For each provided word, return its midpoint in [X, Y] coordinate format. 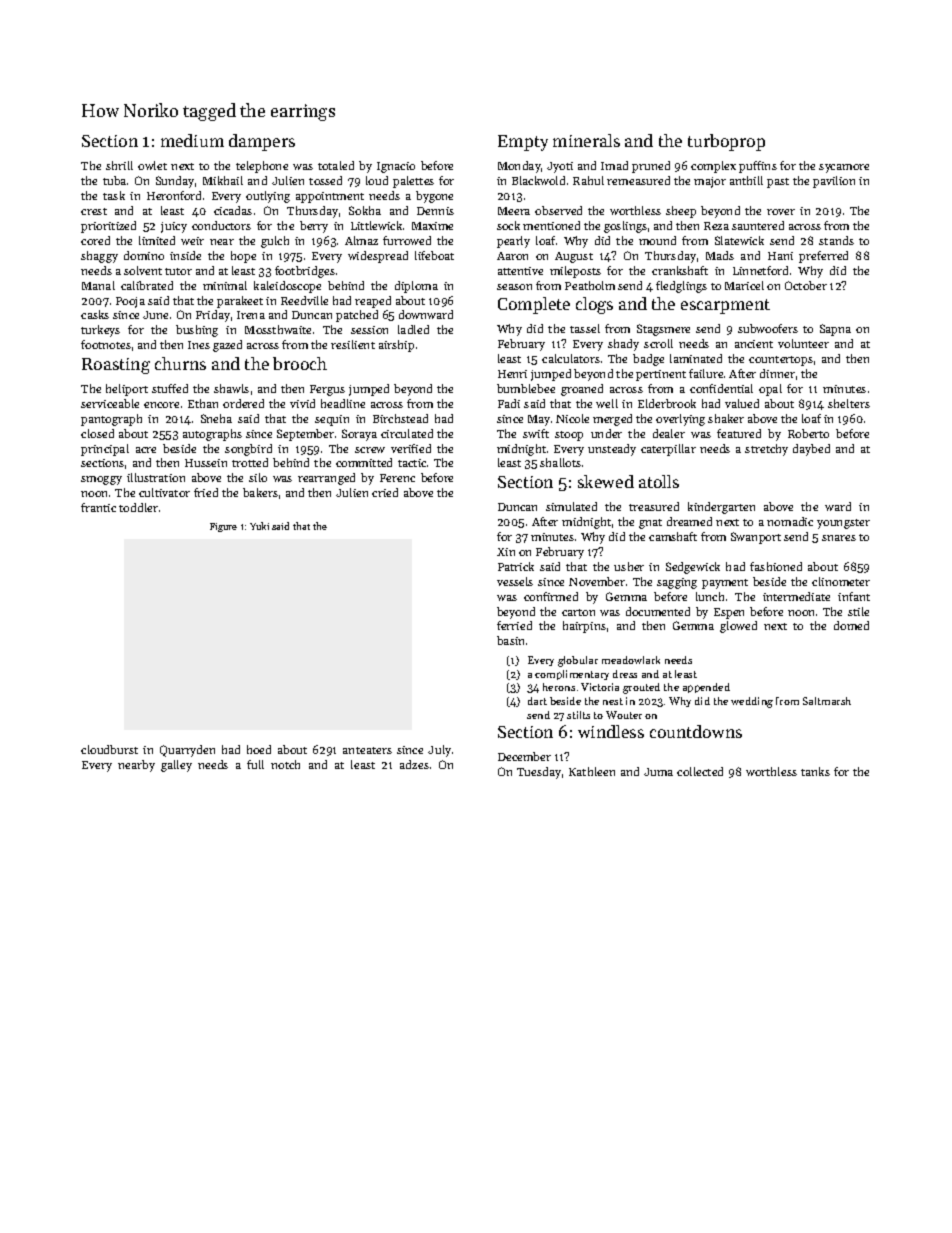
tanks [815, 771]
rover [781, 212]
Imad [614, 165]
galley [176, 766]
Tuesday [539, 773]
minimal [225, 285]
